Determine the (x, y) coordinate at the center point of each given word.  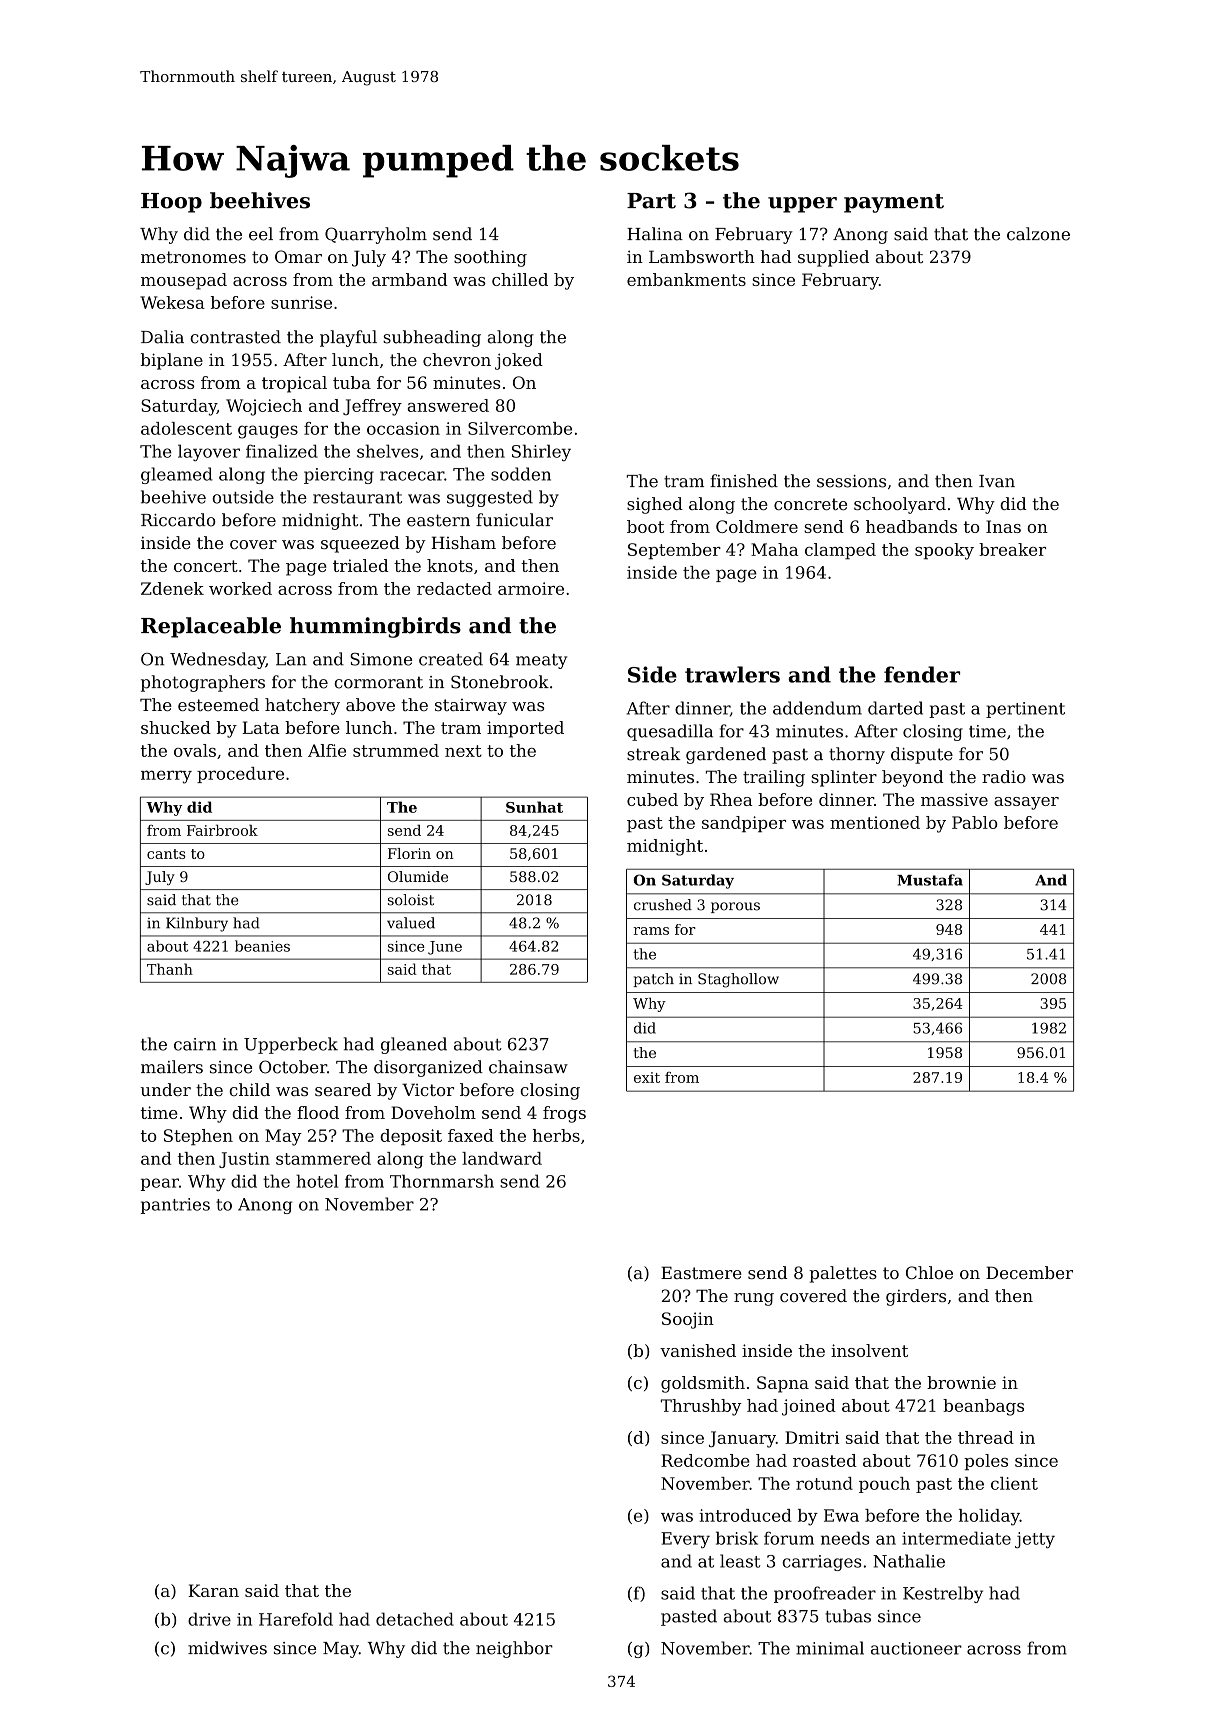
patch (653, 980)
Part (651, 201)
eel (261, 234)
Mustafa (930, 880)
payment (894, 203)
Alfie (327, 750)
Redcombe (705, 1460)
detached (415, 1619)
